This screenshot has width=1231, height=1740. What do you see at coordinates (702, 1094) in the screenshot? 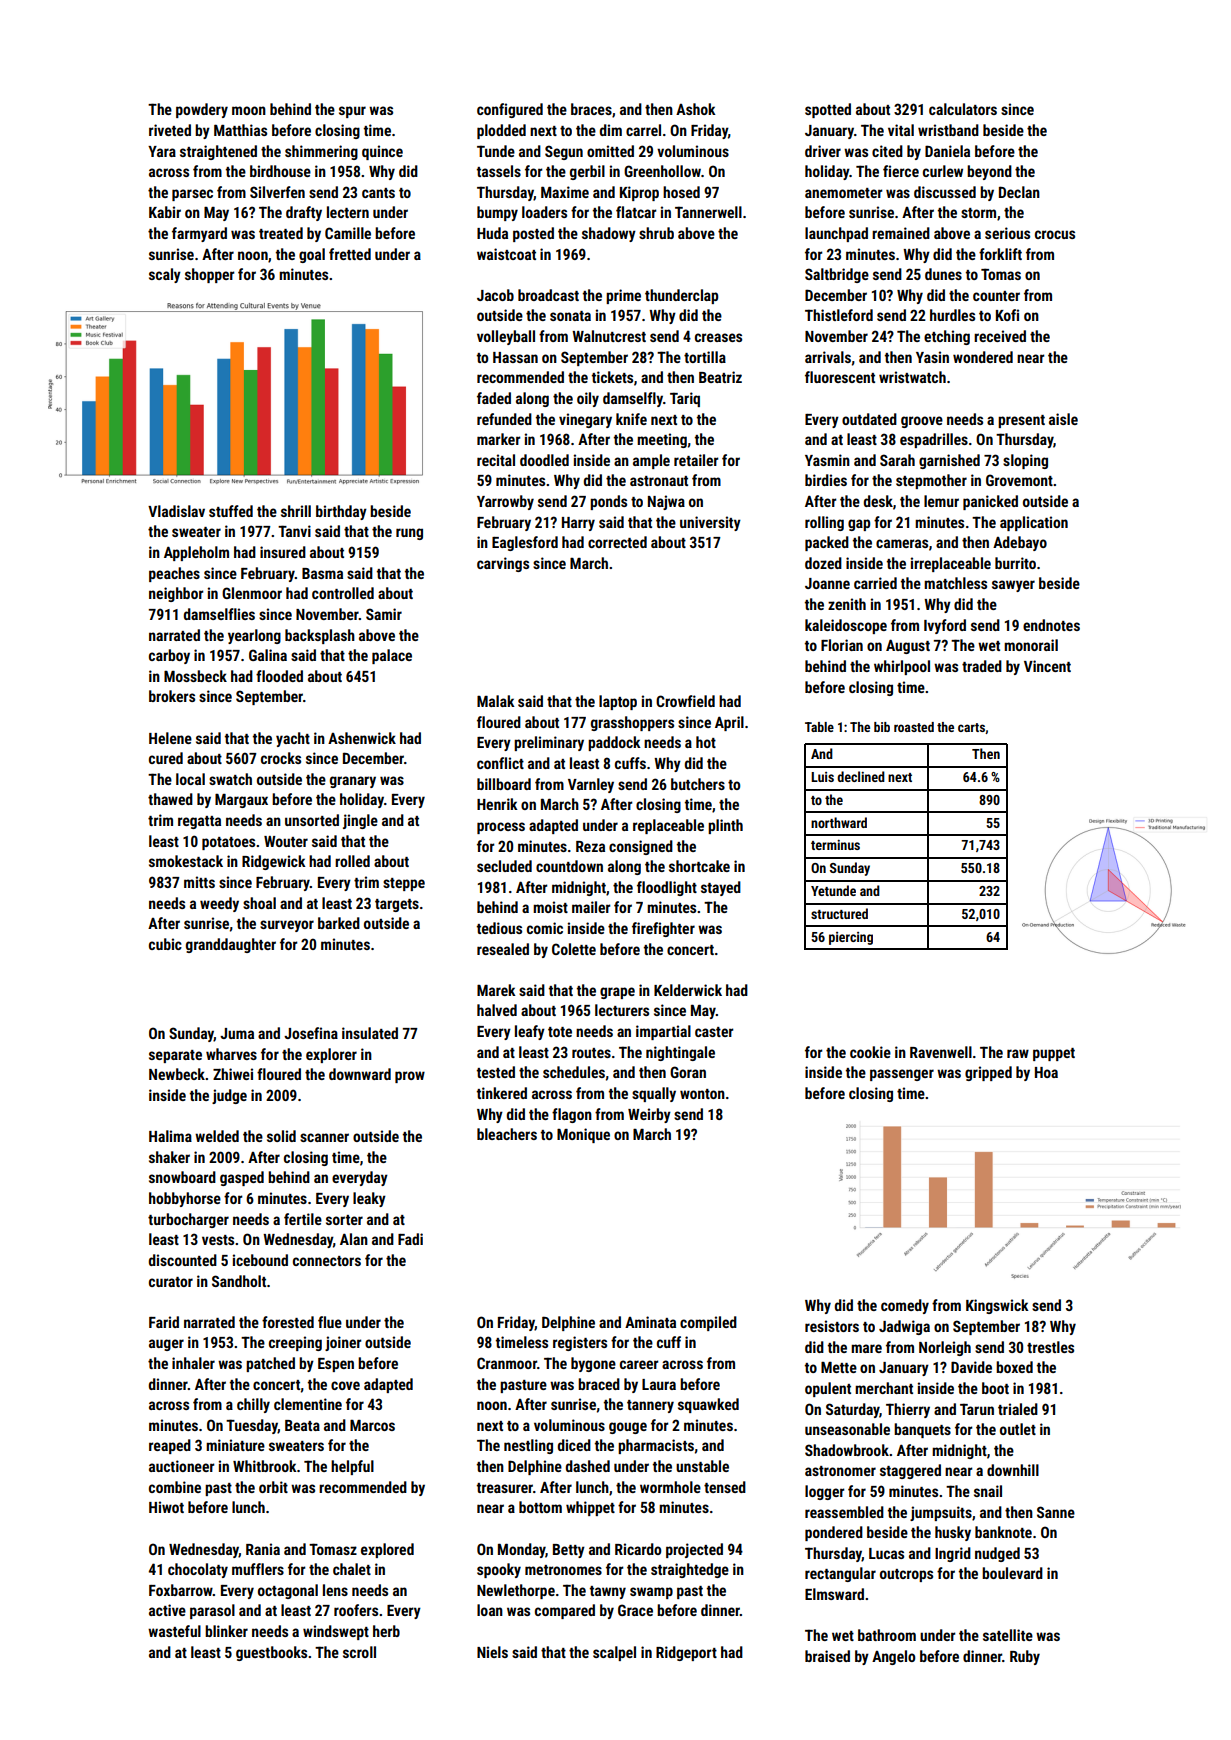
I see `wonton` at bounding box center [702, 1094].
